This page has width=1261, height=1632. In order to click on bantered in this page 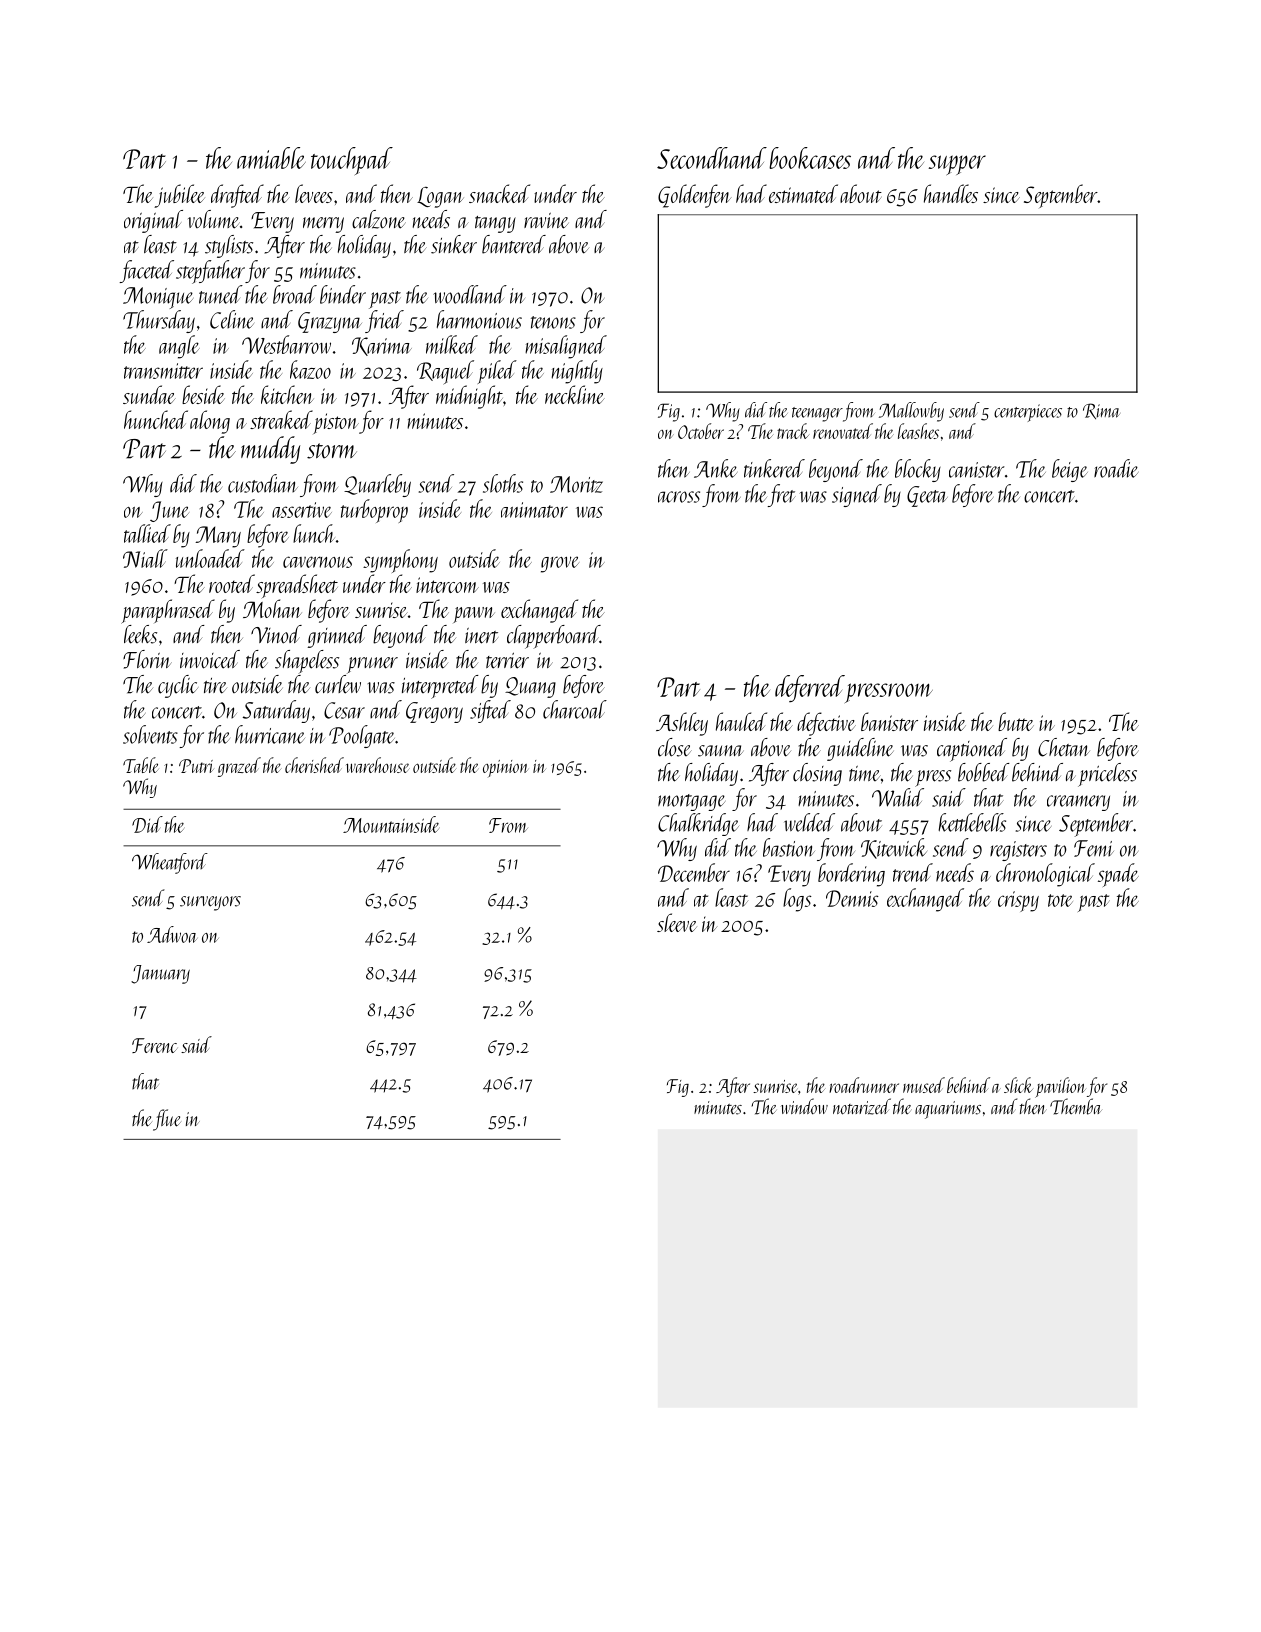, I will do `click(514, 244)`.
